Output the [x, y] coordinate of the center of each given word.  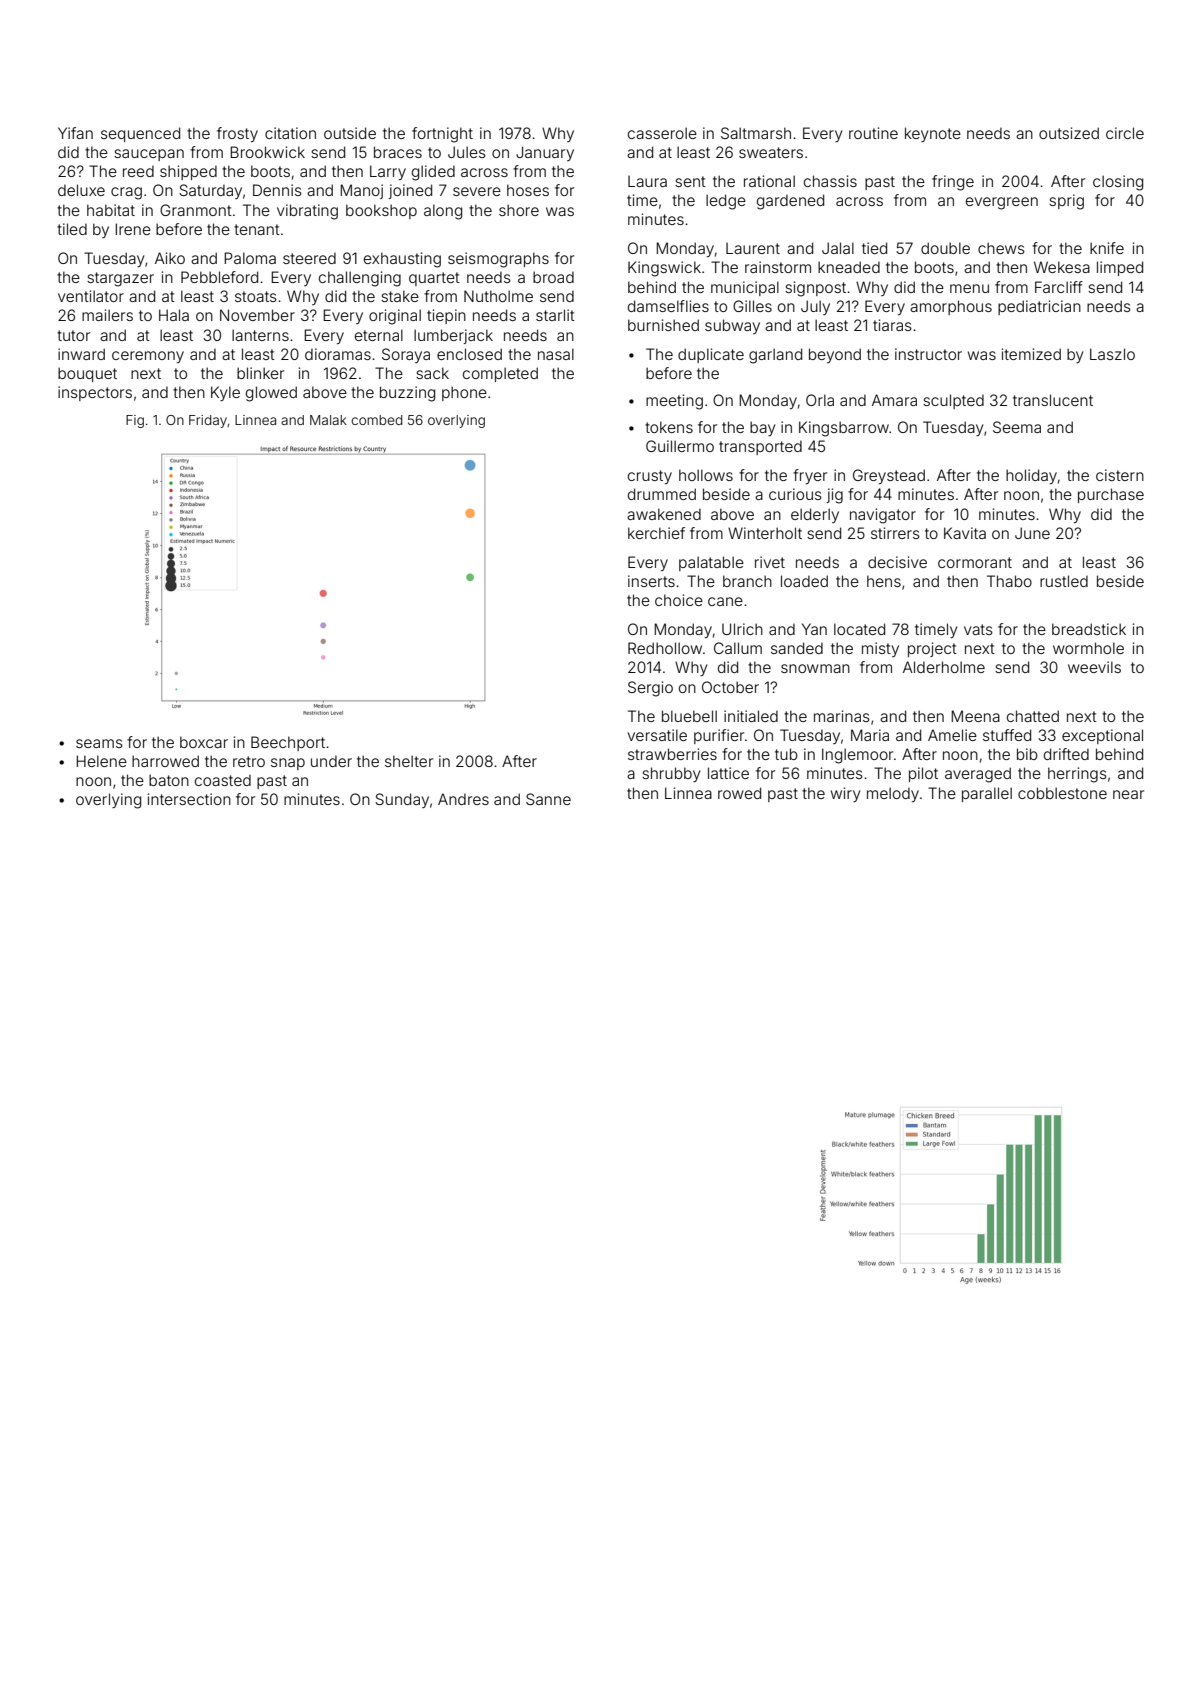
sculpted [953, 401]
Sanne [548, 799]
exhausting [402, 260]
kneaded [849, 267]
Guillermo [680, 446]
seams [99, 743]
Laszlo [1112, 354]
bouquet [87, 374]
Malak [328, 420]
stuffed [1007, 735]
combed [376, 420]
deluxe [81, 190]
